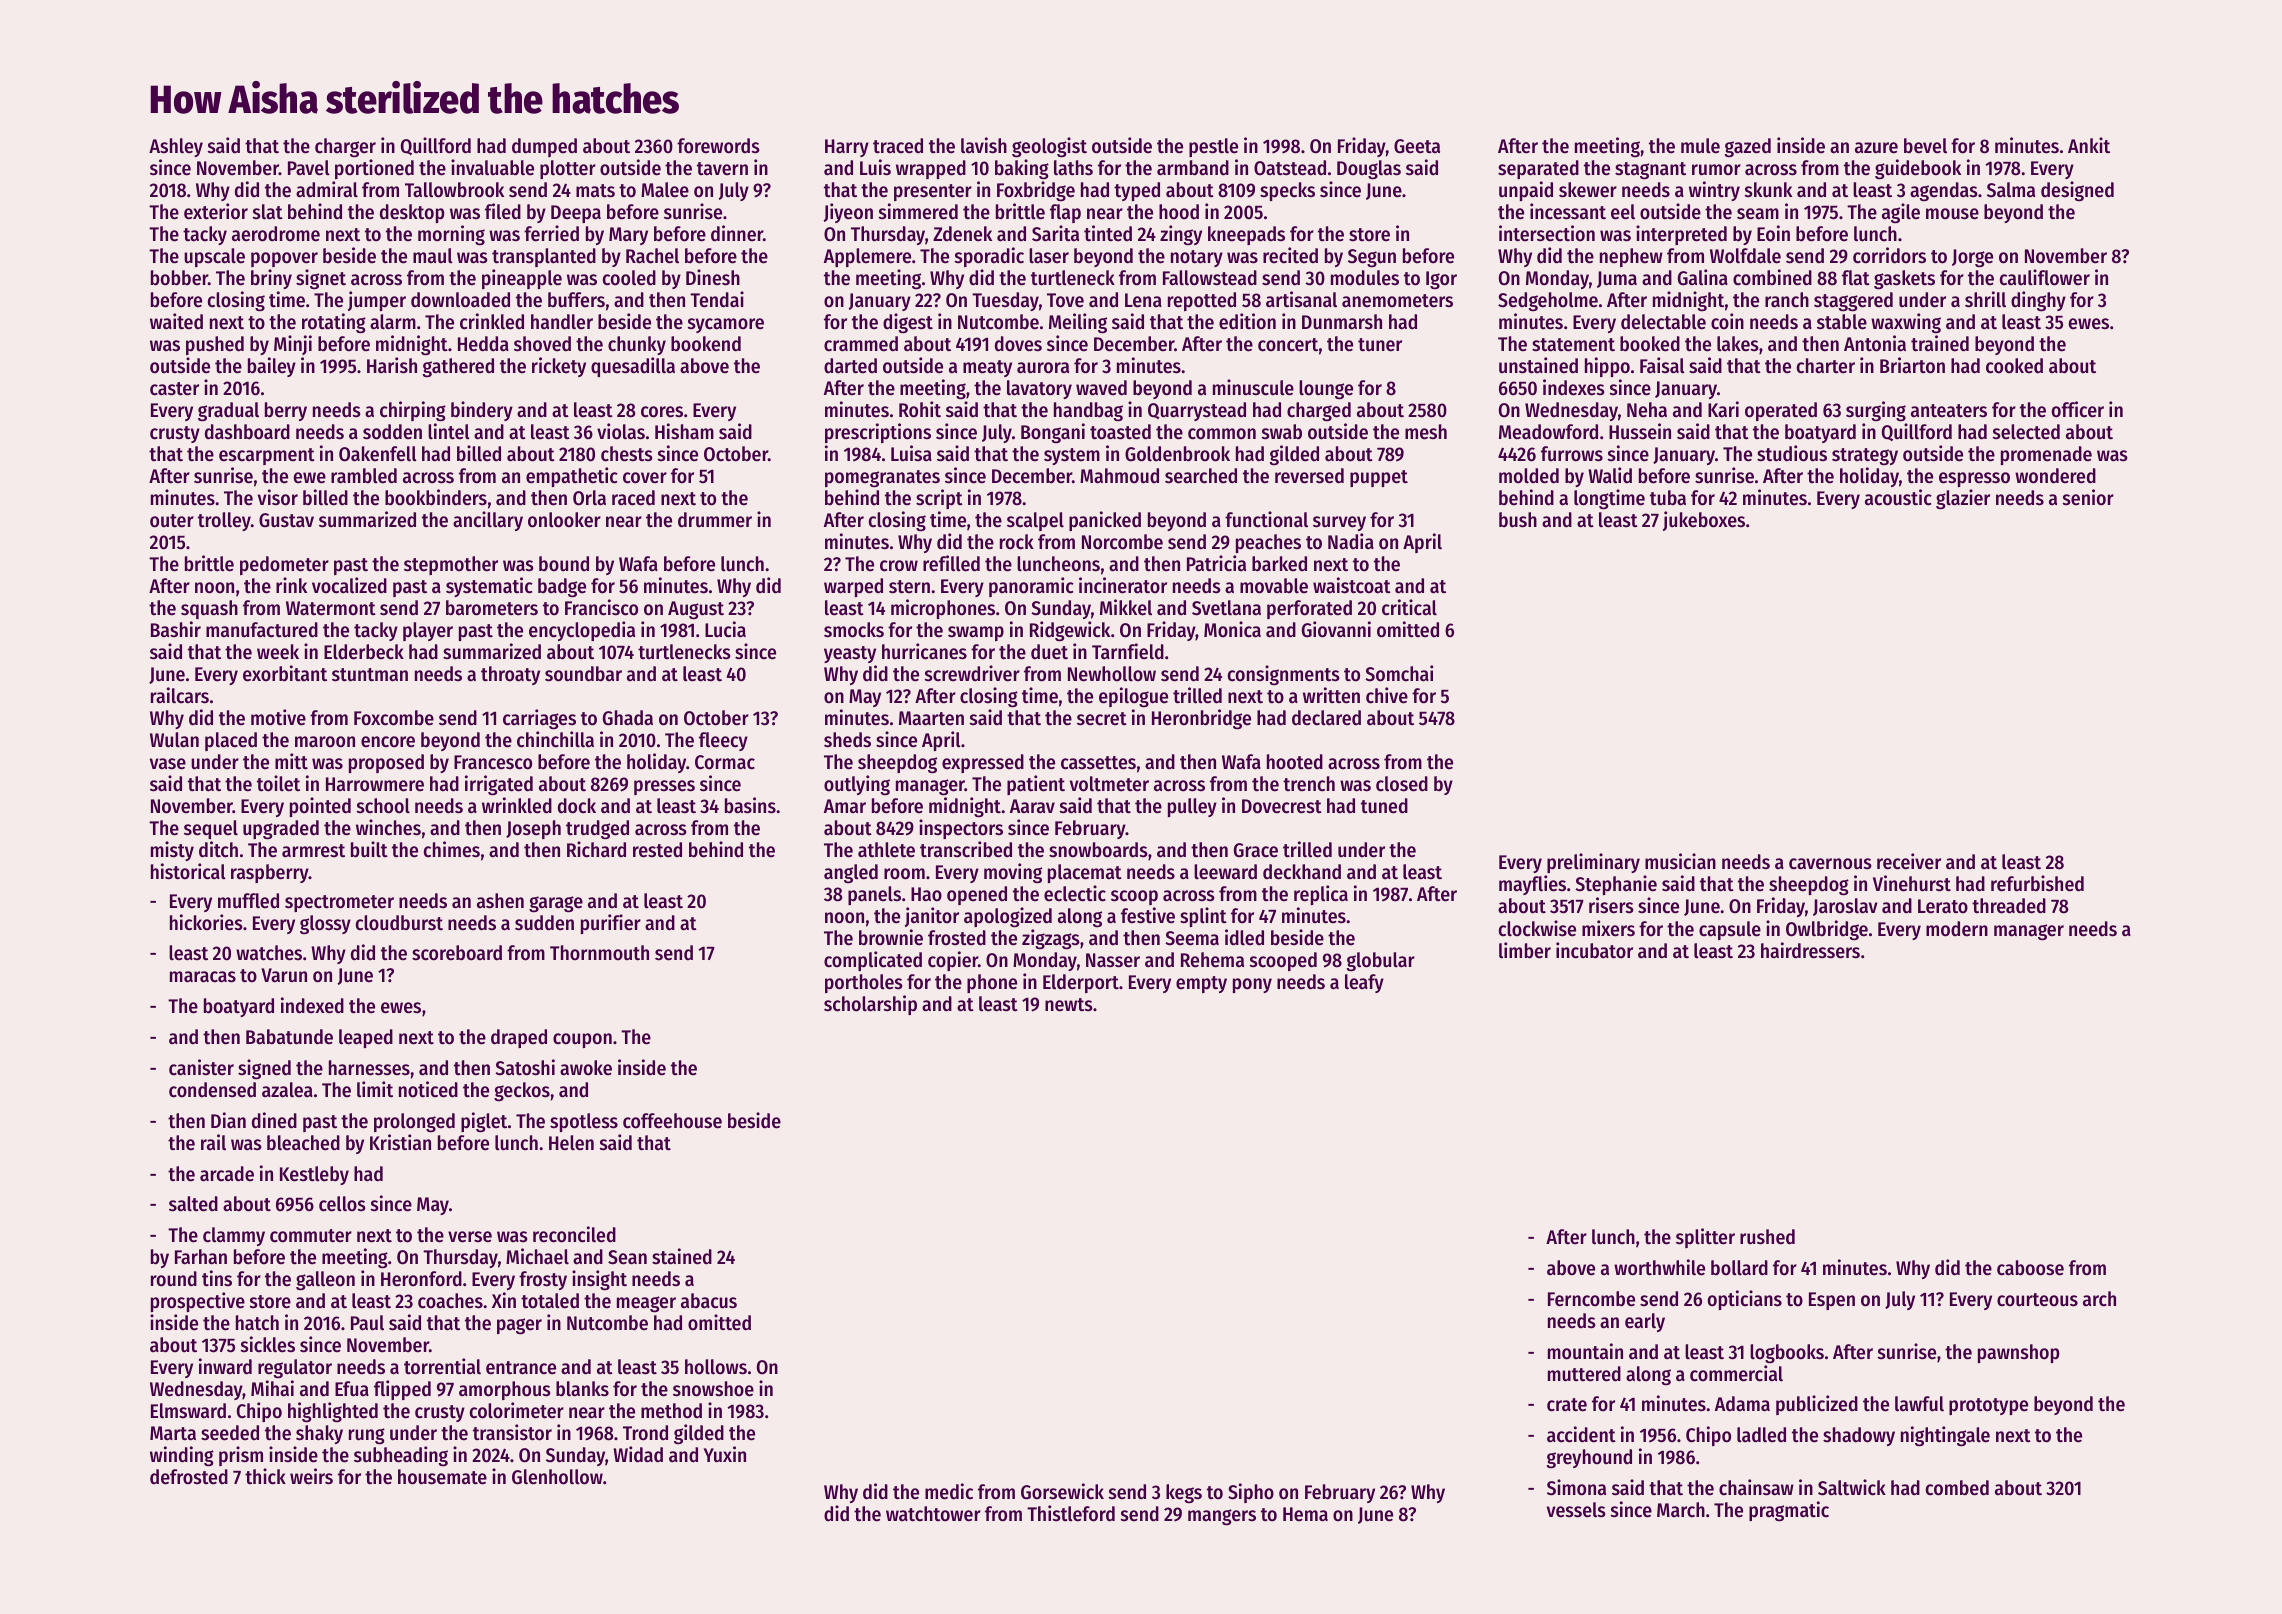  I want to click on epilogue, so click(1133, 697).
